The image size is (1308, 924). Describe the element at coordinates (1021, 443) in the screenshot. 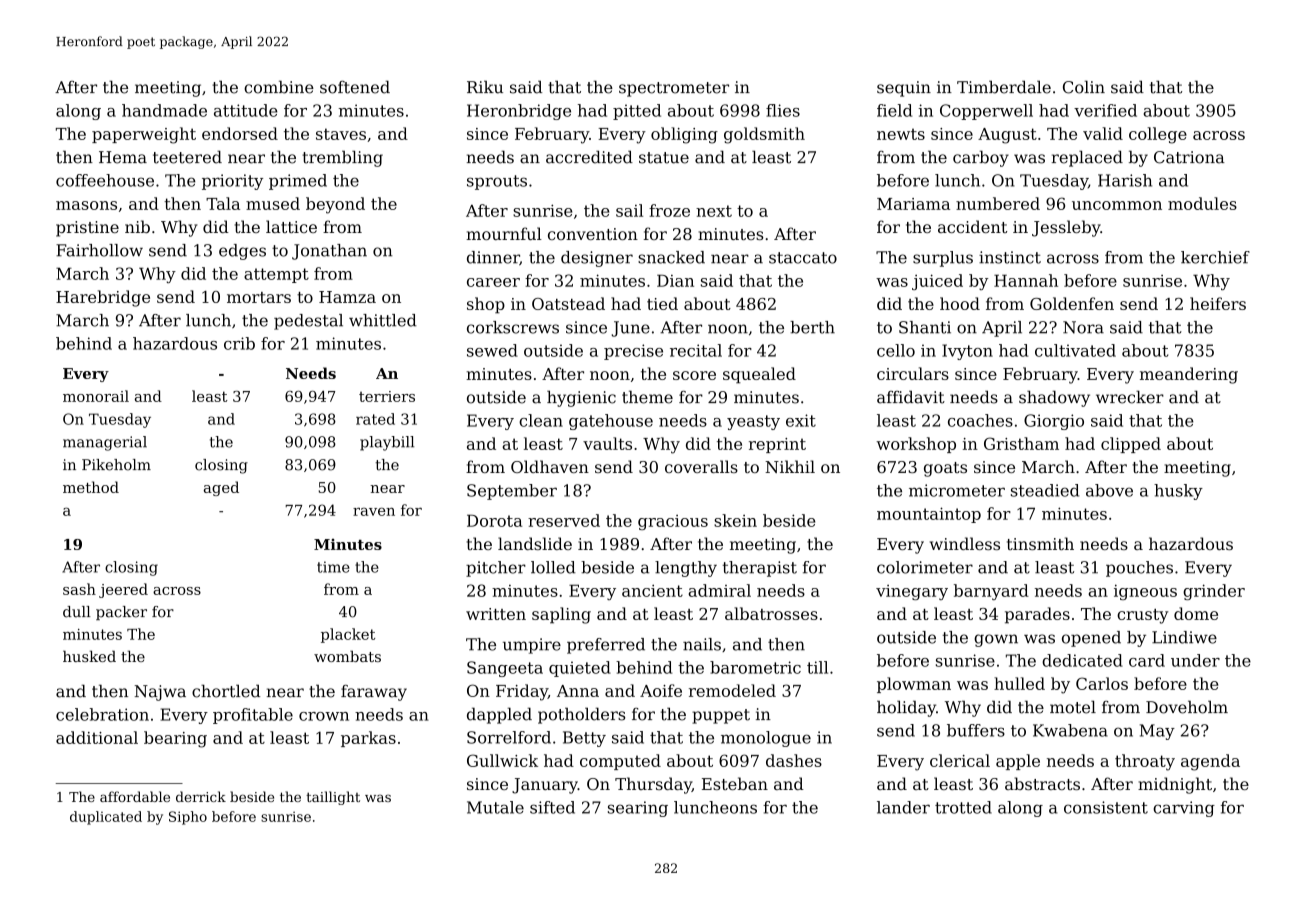

I see `Gristham` at that location.
